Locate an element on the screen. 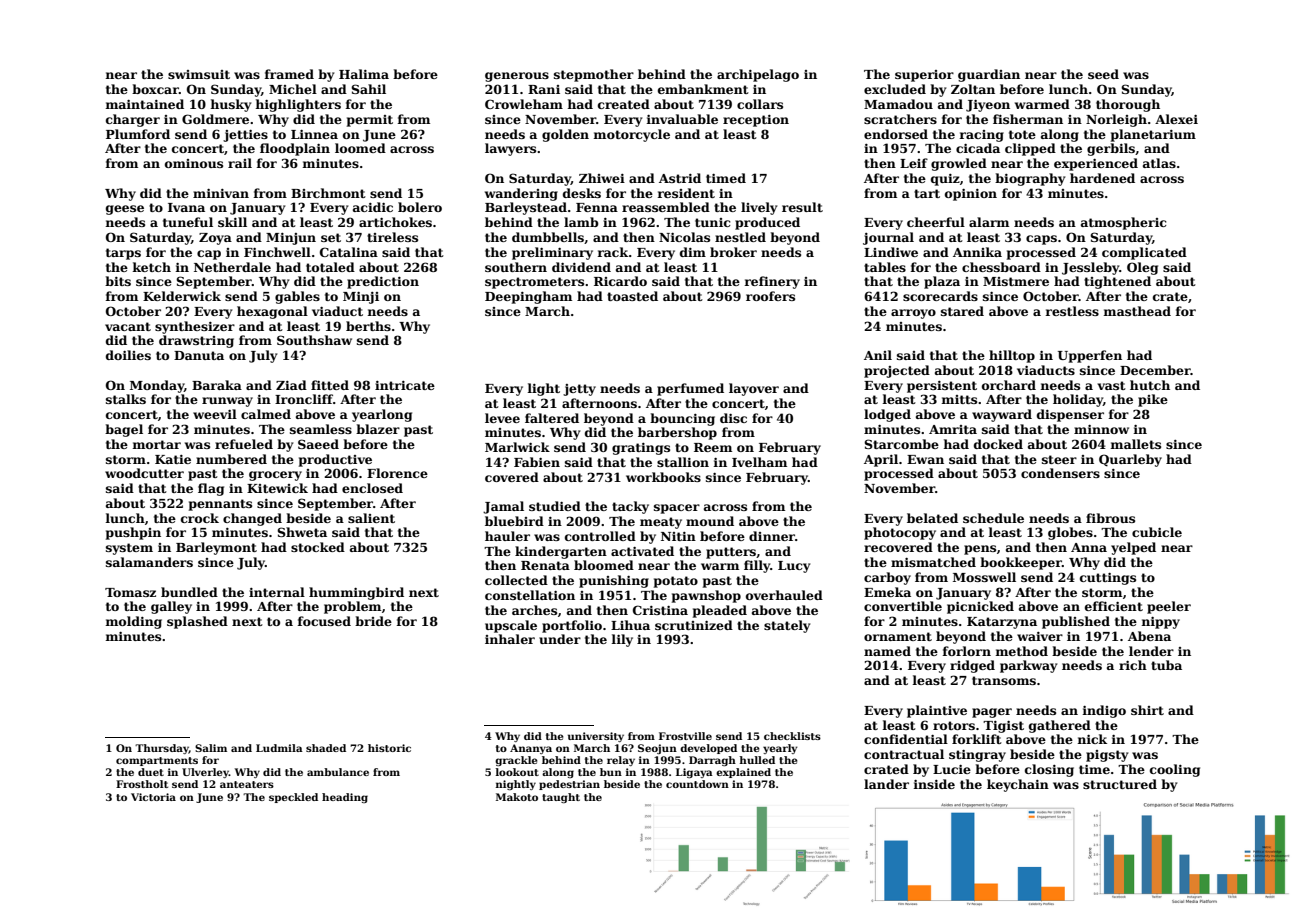  atmospheric is located at coordinates (1123, 223).
